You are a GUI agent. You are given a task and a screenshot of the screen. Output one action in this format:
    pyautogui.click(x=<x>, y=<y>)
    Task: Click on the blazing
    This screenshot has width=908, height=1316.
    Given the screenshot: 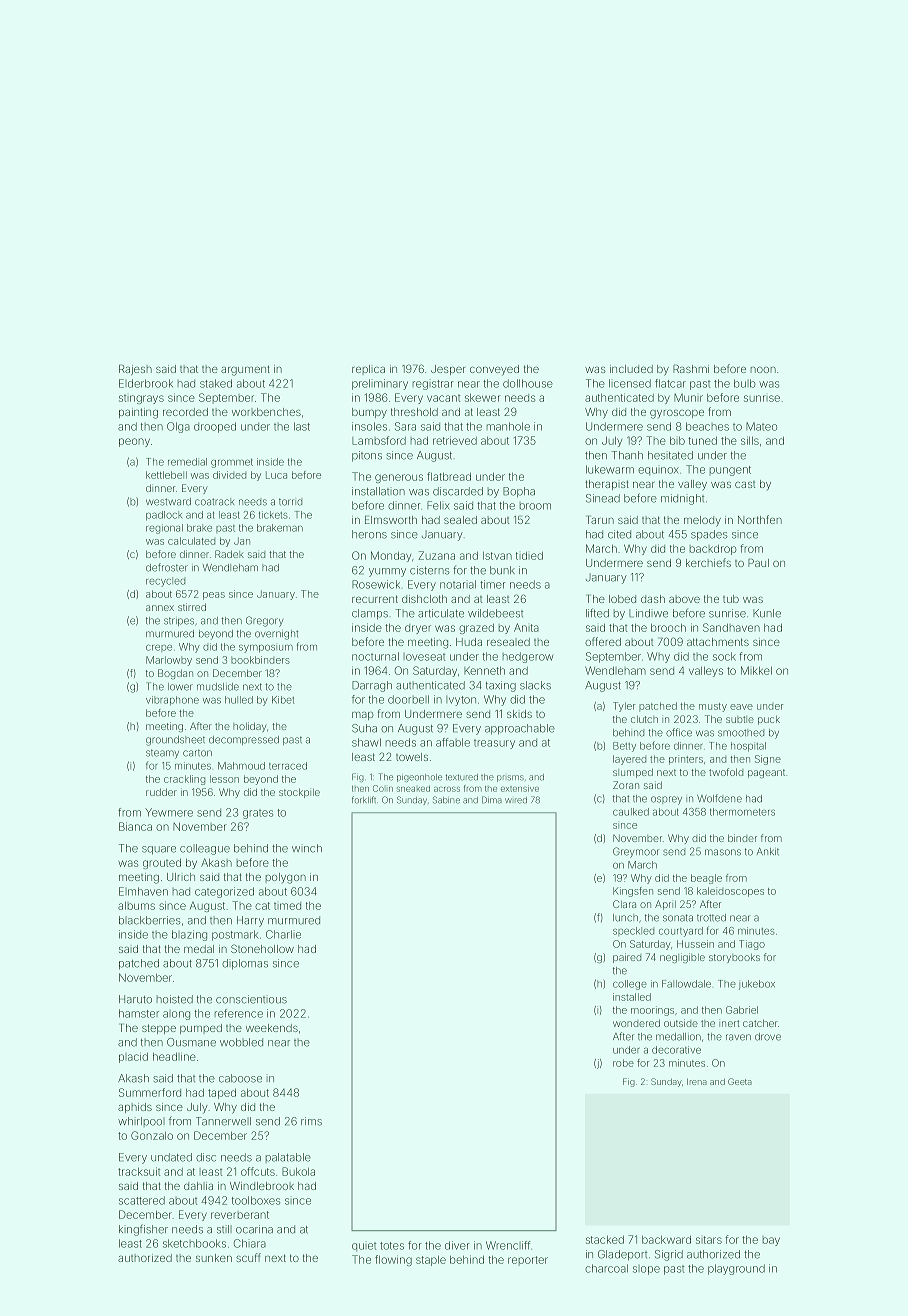 What is the action you would take?
    pyautogui.click(x=189, y=935)
